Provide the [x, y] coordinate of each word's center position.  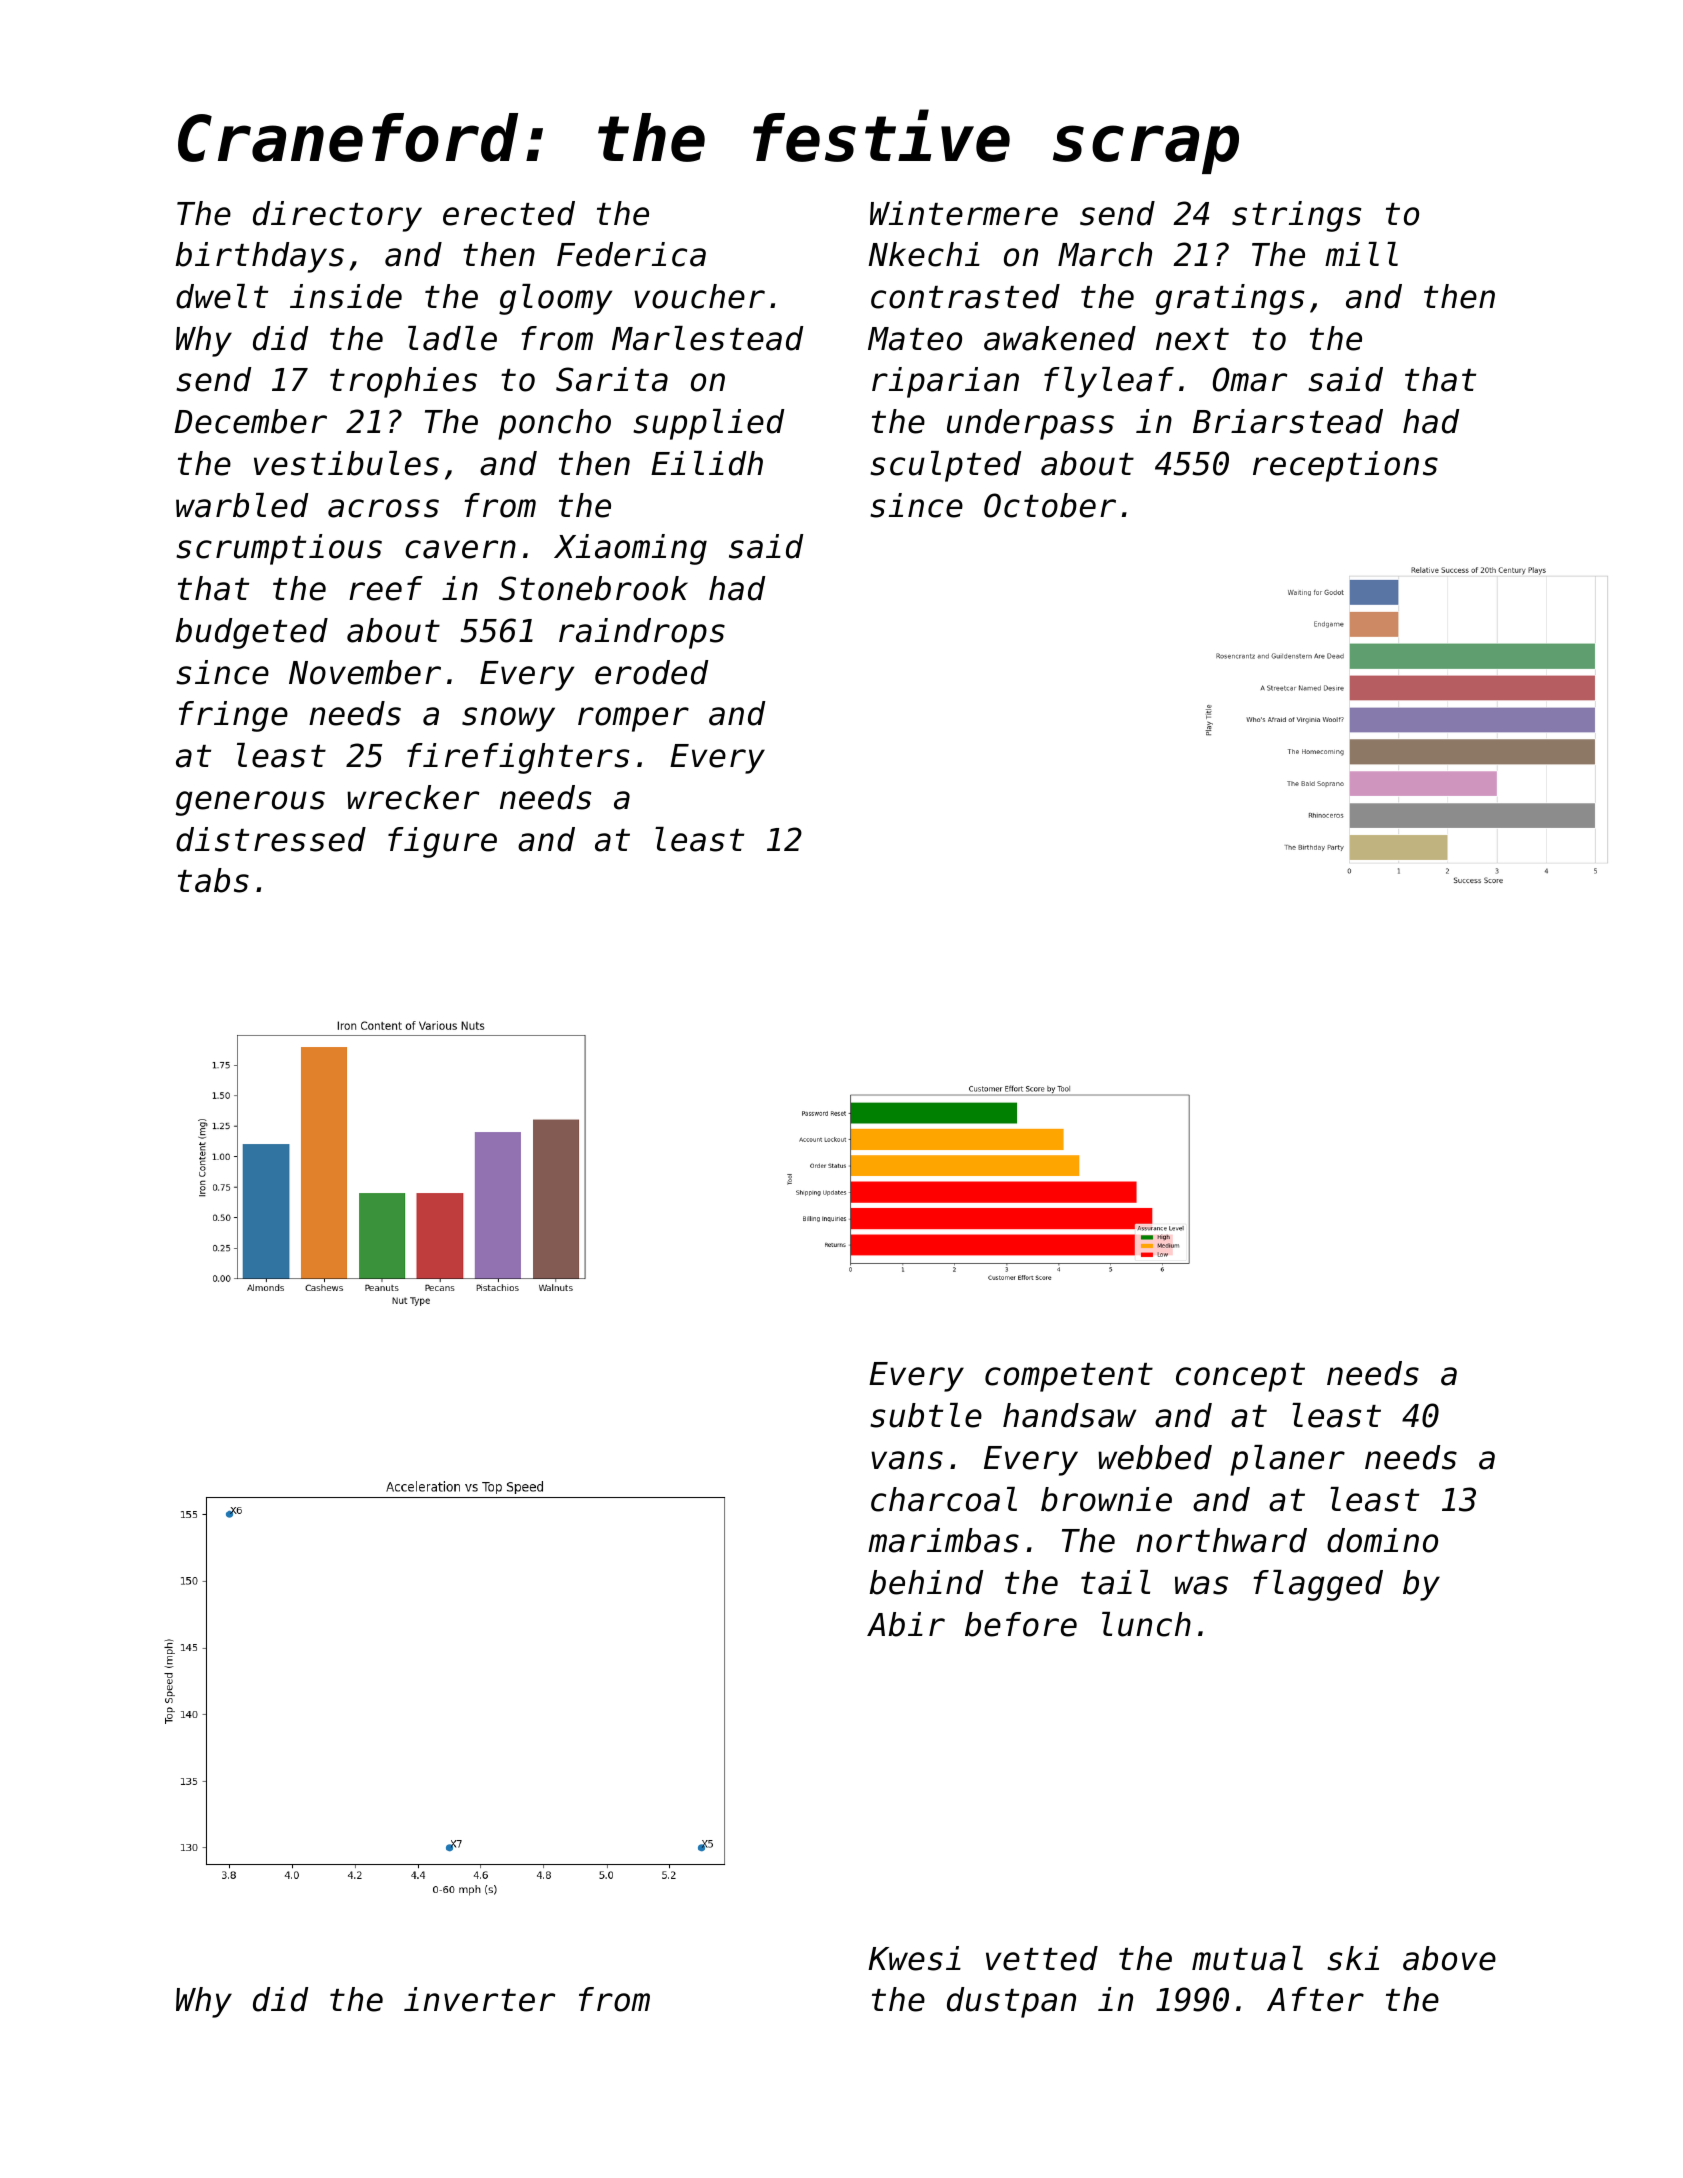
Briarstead [1288, 421]
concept [1240, 1377]
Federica [631, 254]
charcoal [944, 1499]
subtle [926, 1415]
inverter [479, 1999]
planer [1287, 1460]
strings [1296, 216]
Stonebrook [593, 588]
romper [633, 719]
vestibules [346, 463]
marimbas [943, 1540]
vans [907, 1460]
